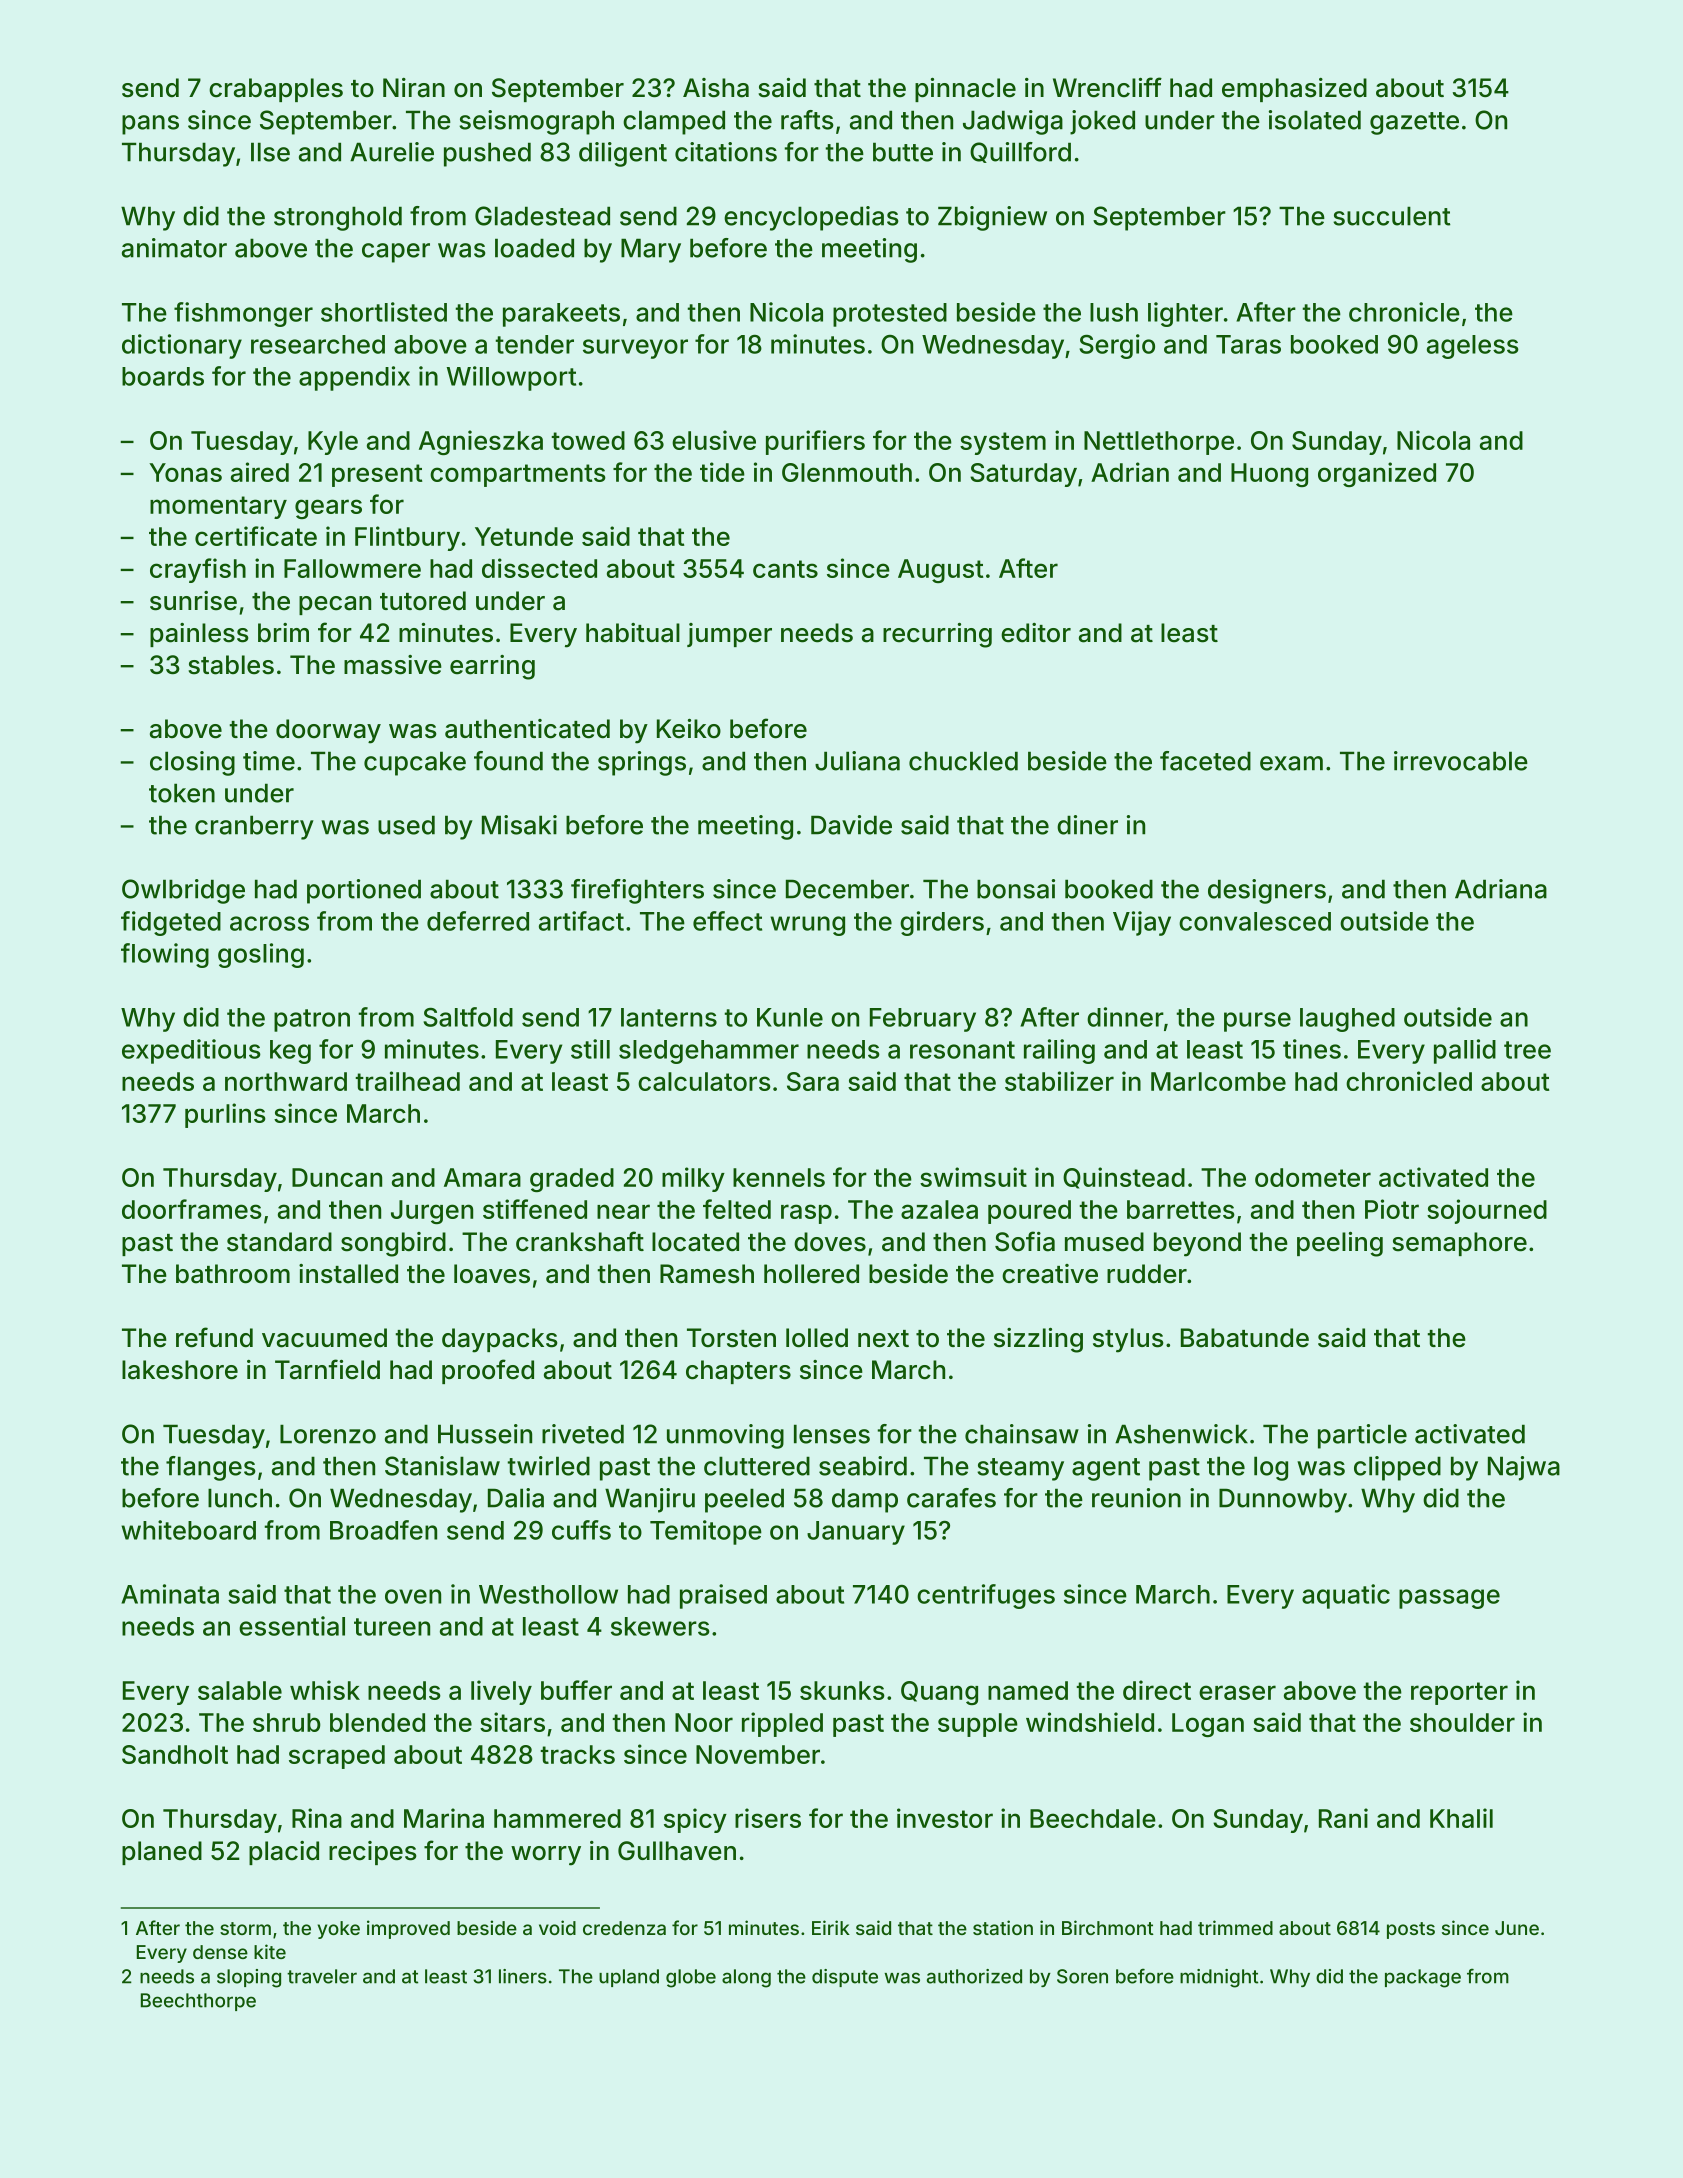  Describe the element at coordinates (468, 1017) in the screenshot. I see `Saltfold` at that location.
